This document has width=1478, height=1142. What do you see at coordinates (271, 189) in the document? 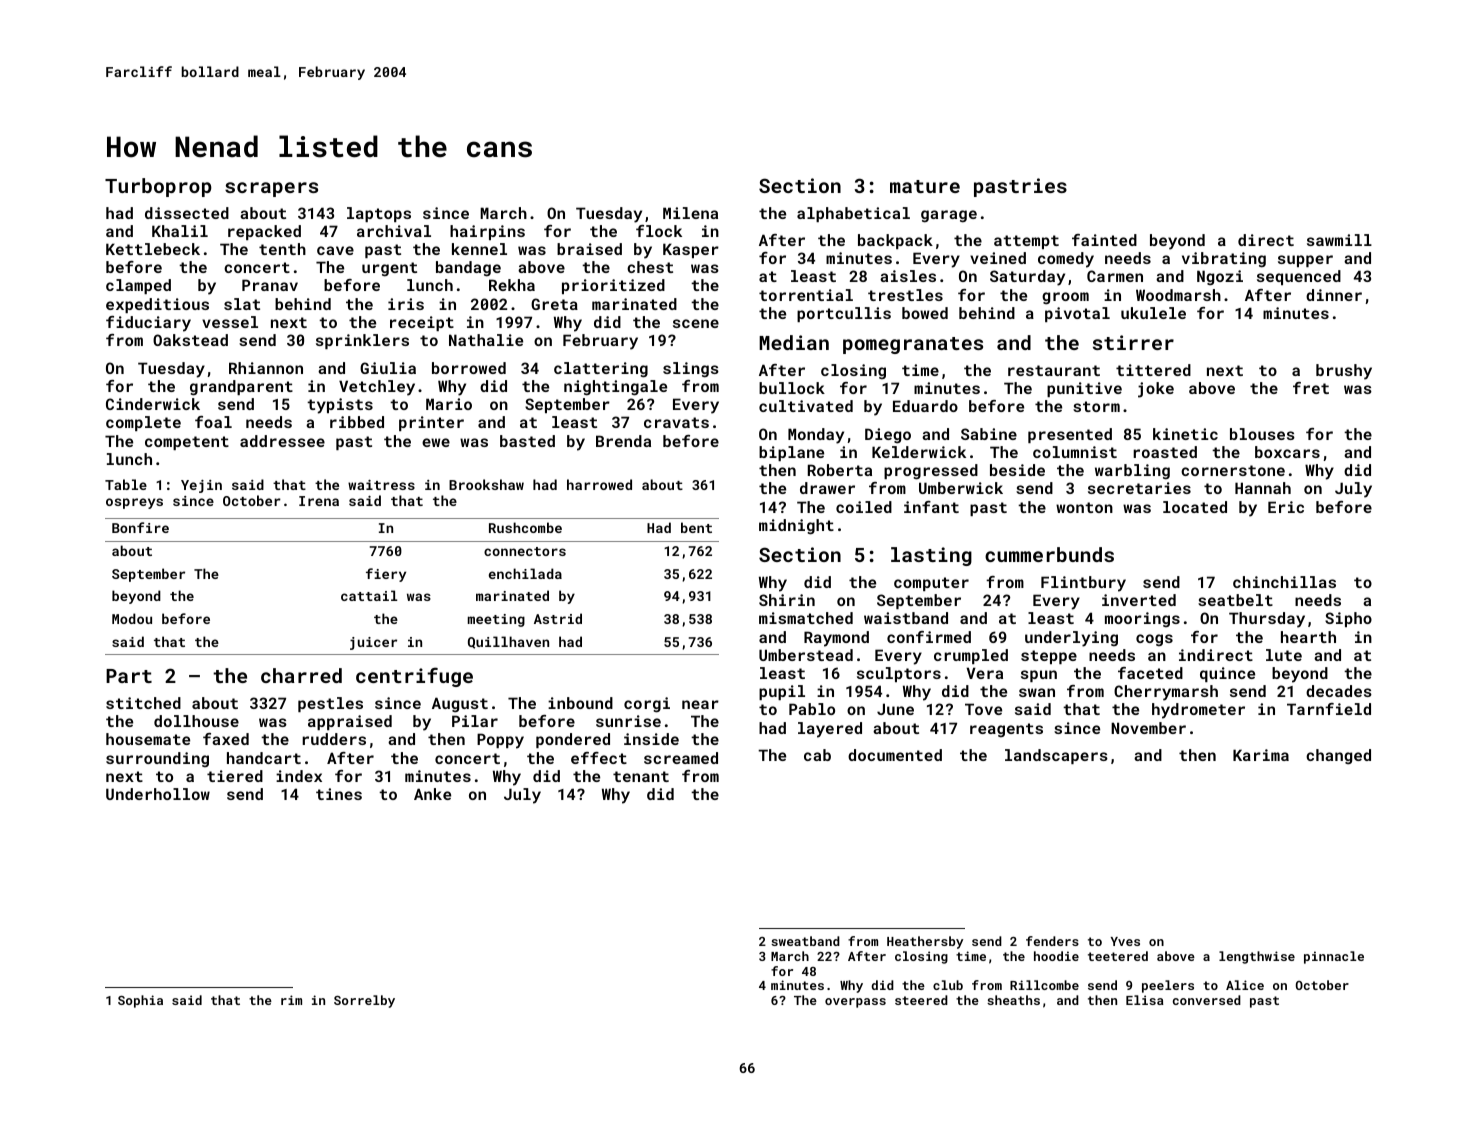
I see `scrapers` at bounding box center [271, 189].
